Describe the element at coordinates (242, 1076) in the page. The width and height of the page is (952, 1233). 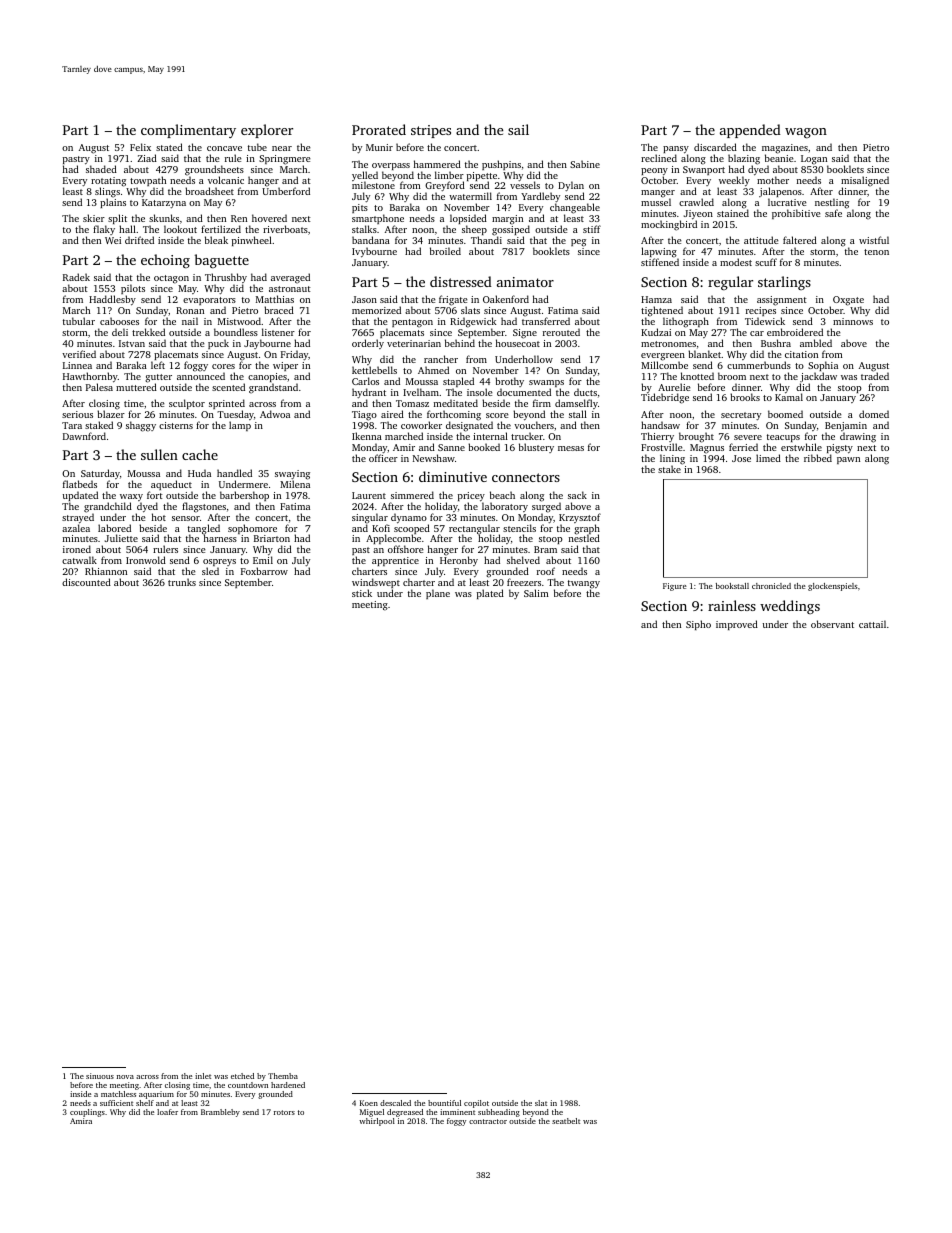
I see `etched` at that location.
